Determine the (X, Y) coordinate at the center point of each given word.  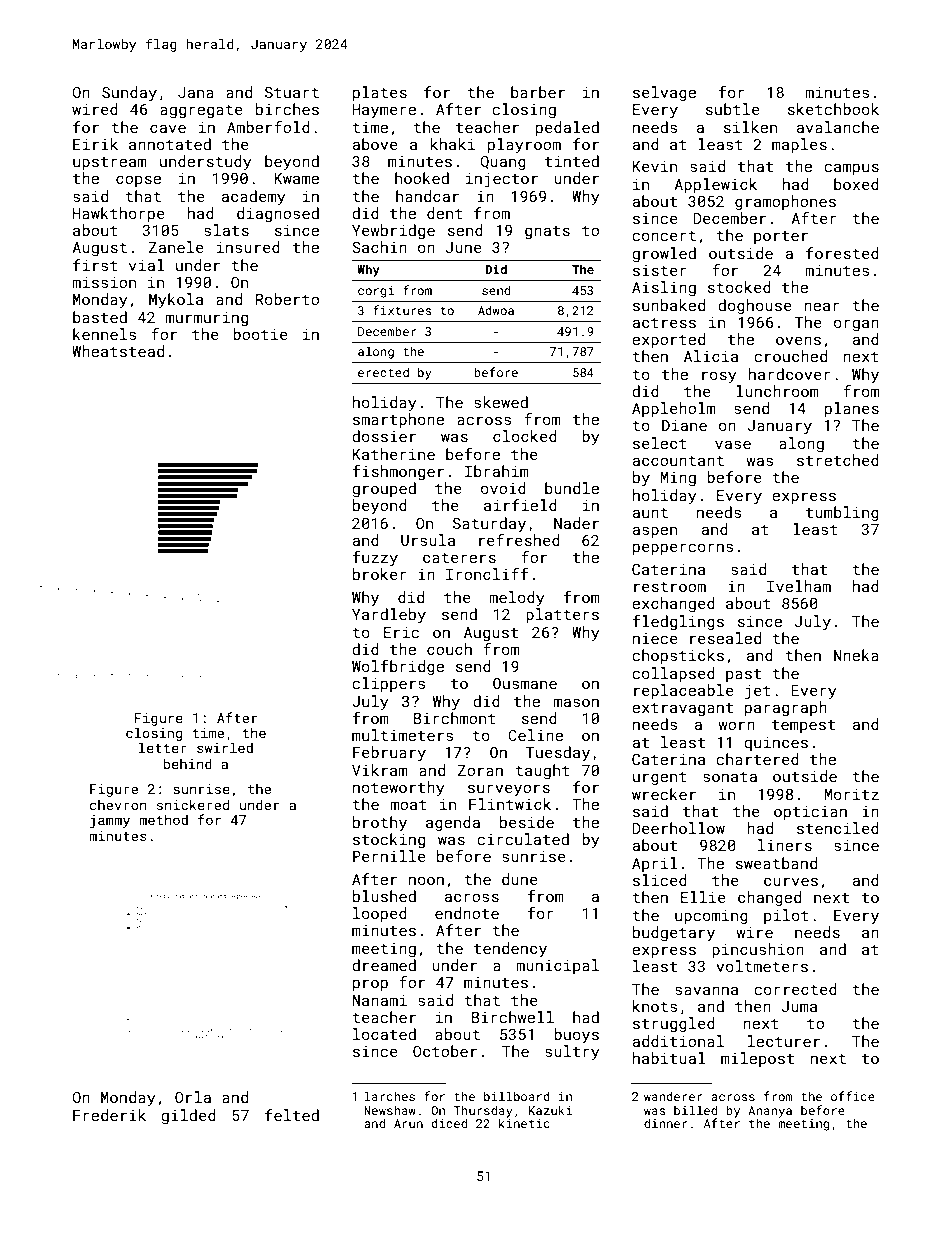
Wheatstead (118, 351)
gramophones (785, 202)
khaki (452, 144)
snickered (193, 804)
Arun (408, 1123)
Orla (193, 1097)
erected (383, 372)
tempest (803, 726)
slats (226, 230)
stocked (739, 287)
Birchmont (455, 718)
